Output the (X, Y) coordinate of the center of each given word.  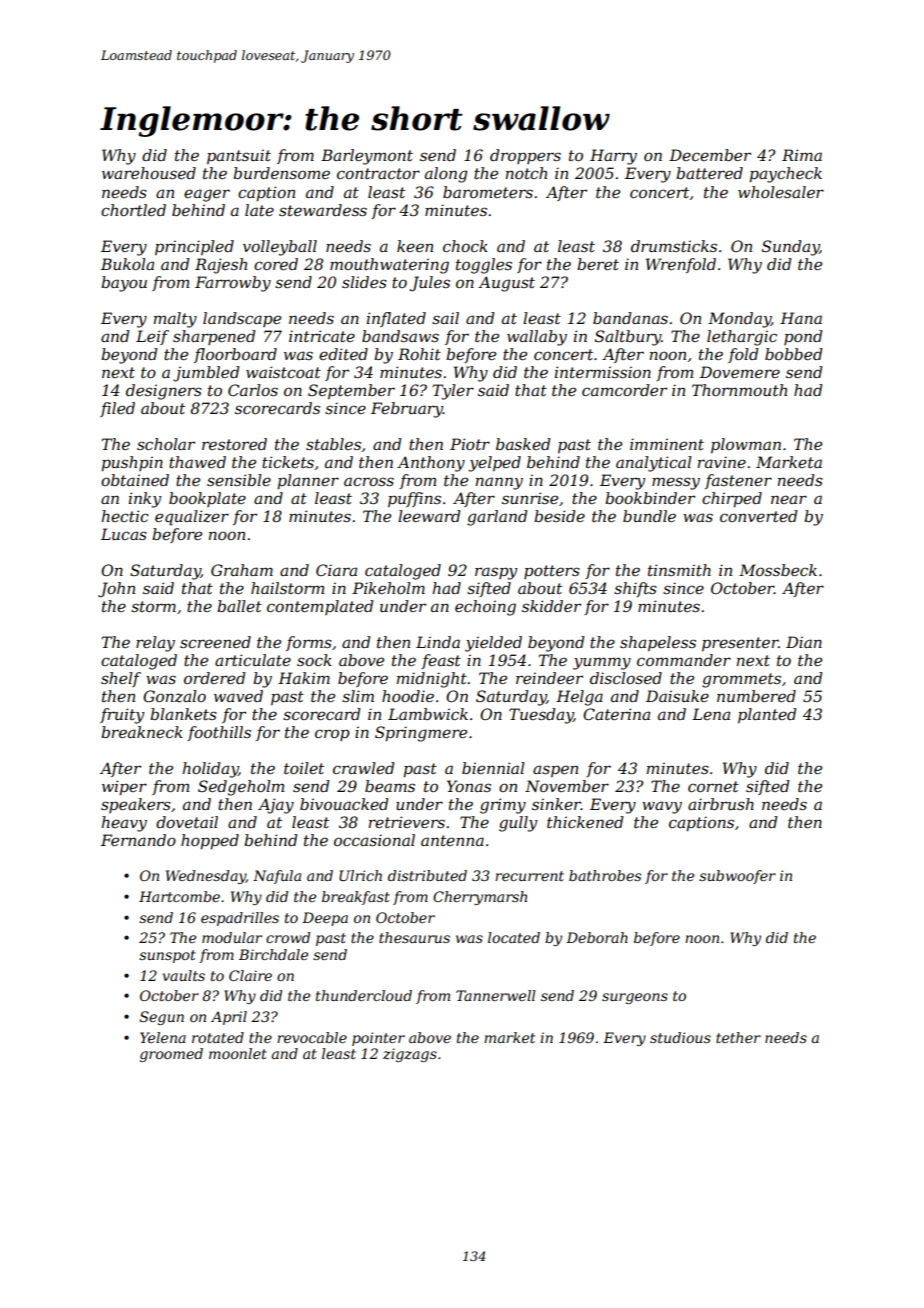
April (229, 1018)
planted (767, 715)
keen (415, 246)
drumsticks (674, 246)
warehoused (149, 173)
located (514, 937)
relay (155, 644)
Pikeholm (388, 588)
